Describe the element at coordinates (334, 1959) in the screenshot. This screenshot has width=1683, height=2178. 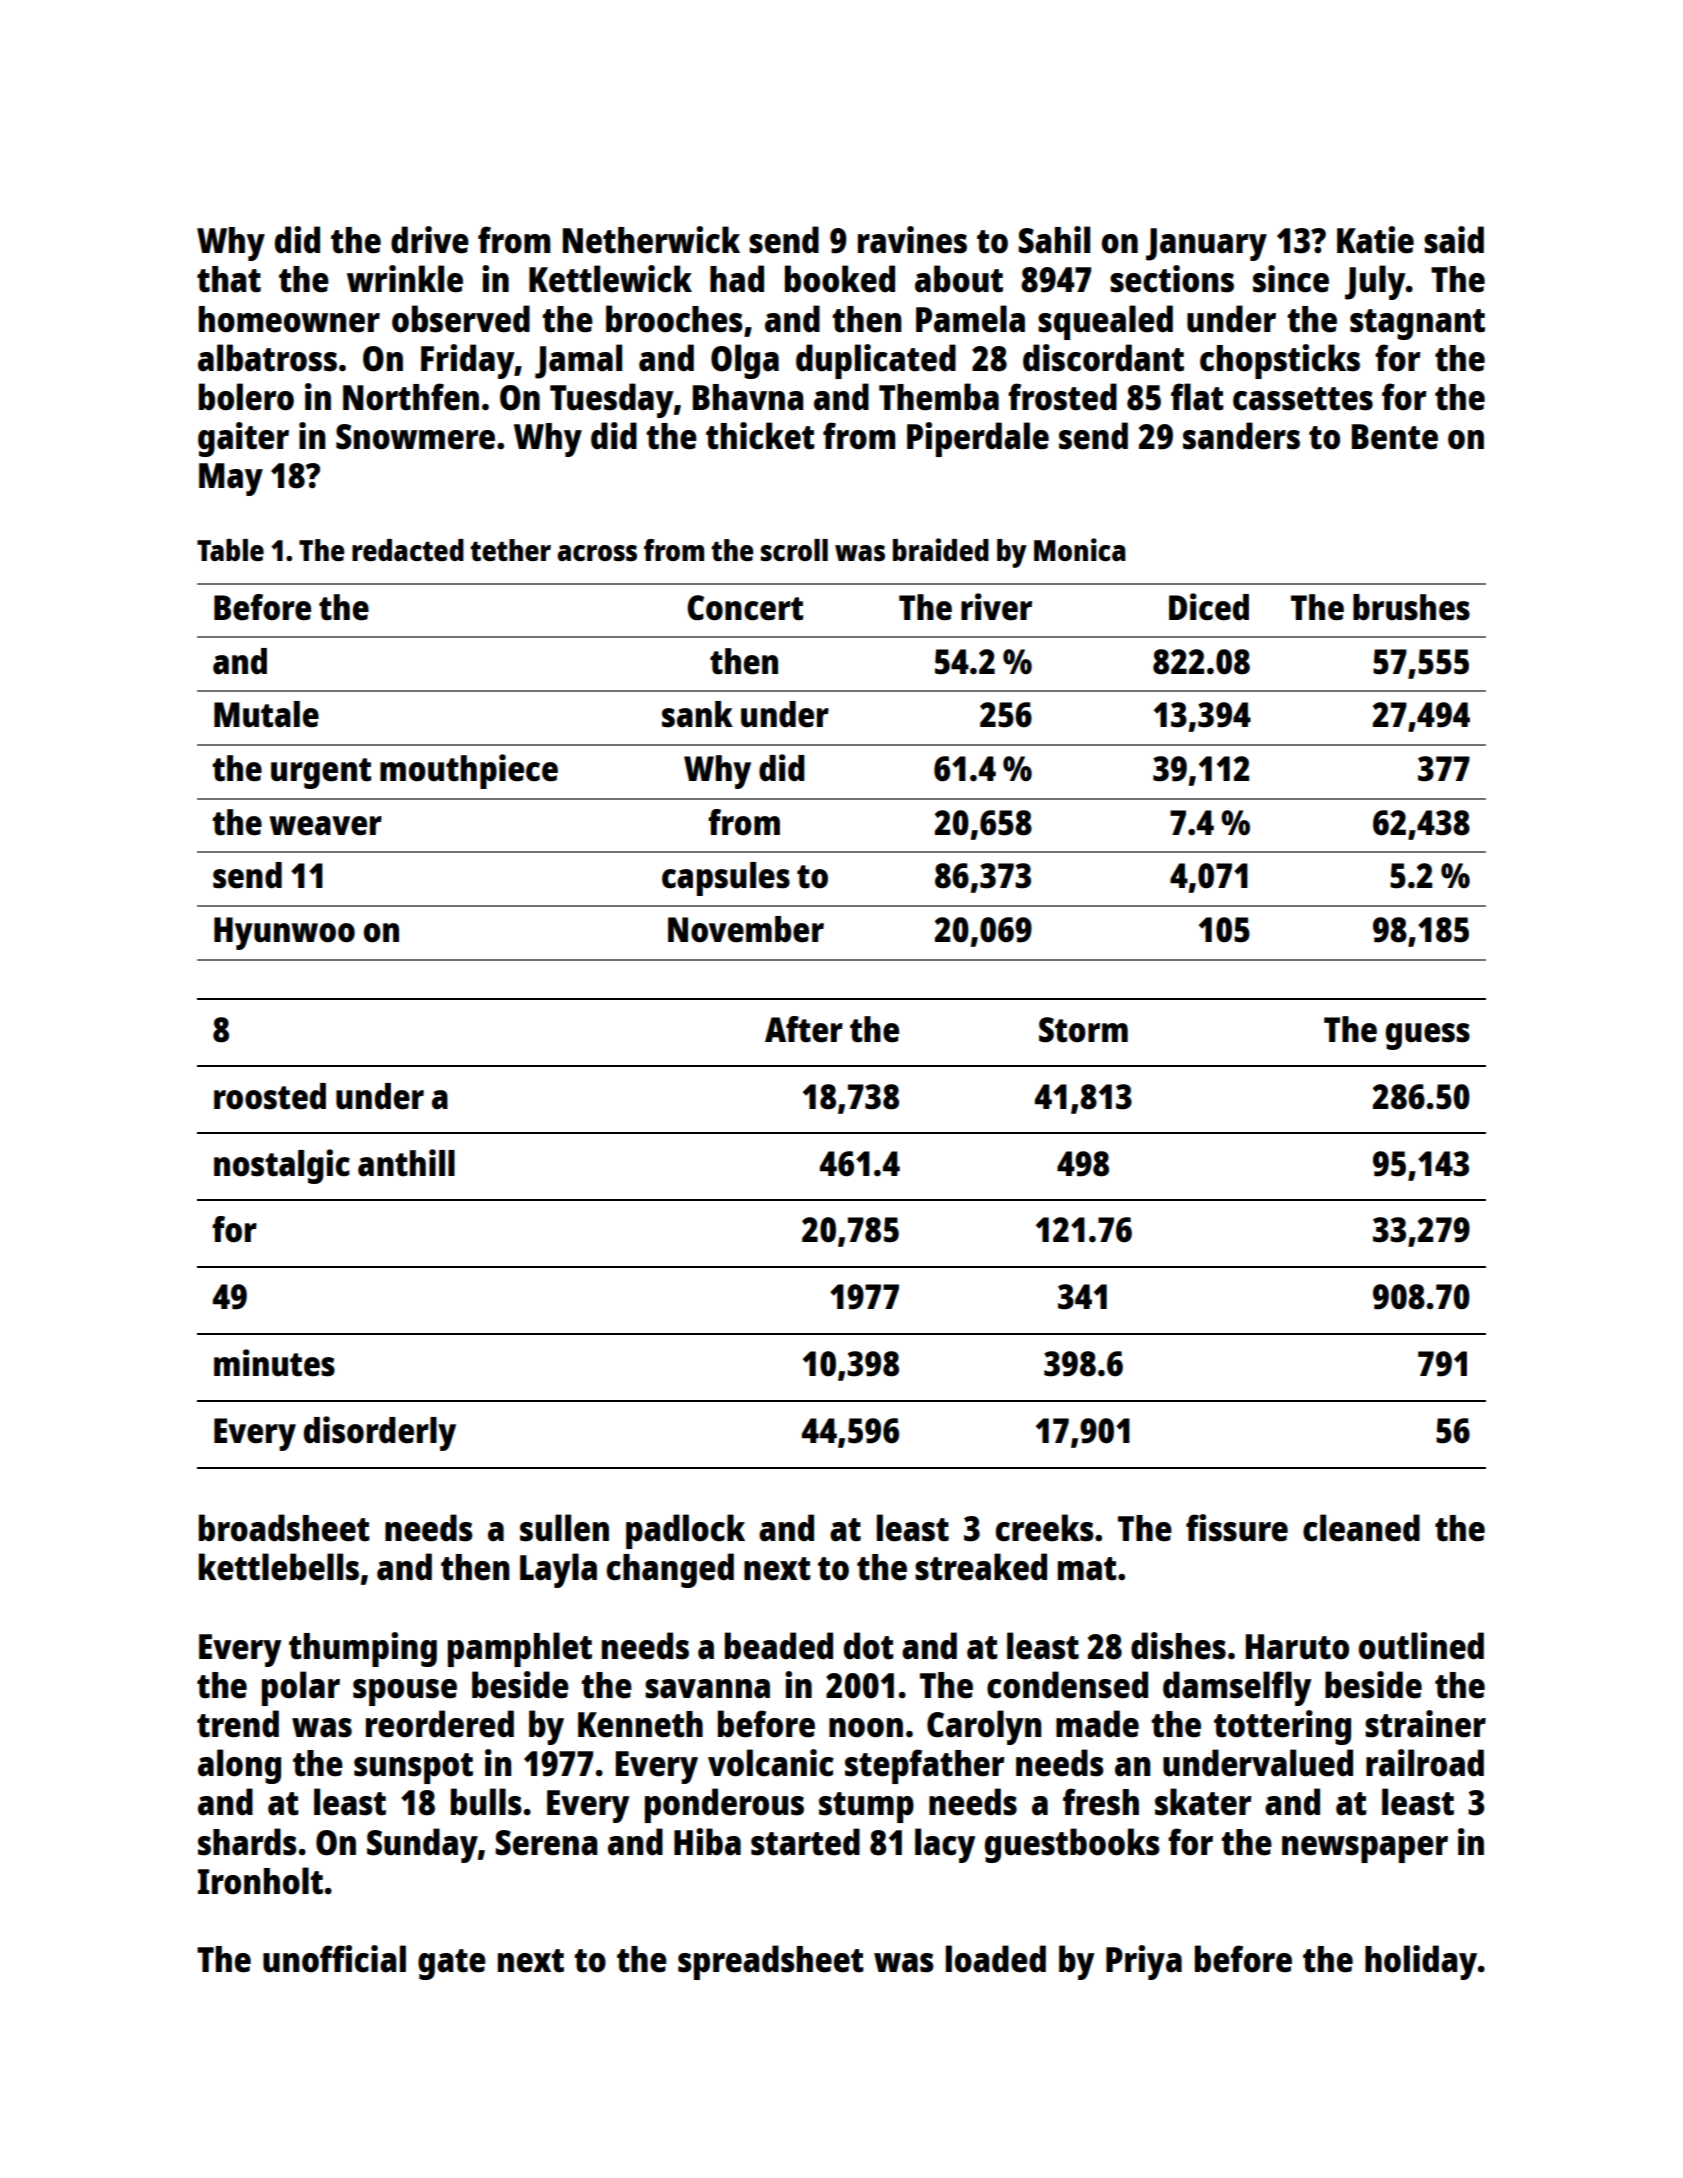
I see `unofficial` at that location.
